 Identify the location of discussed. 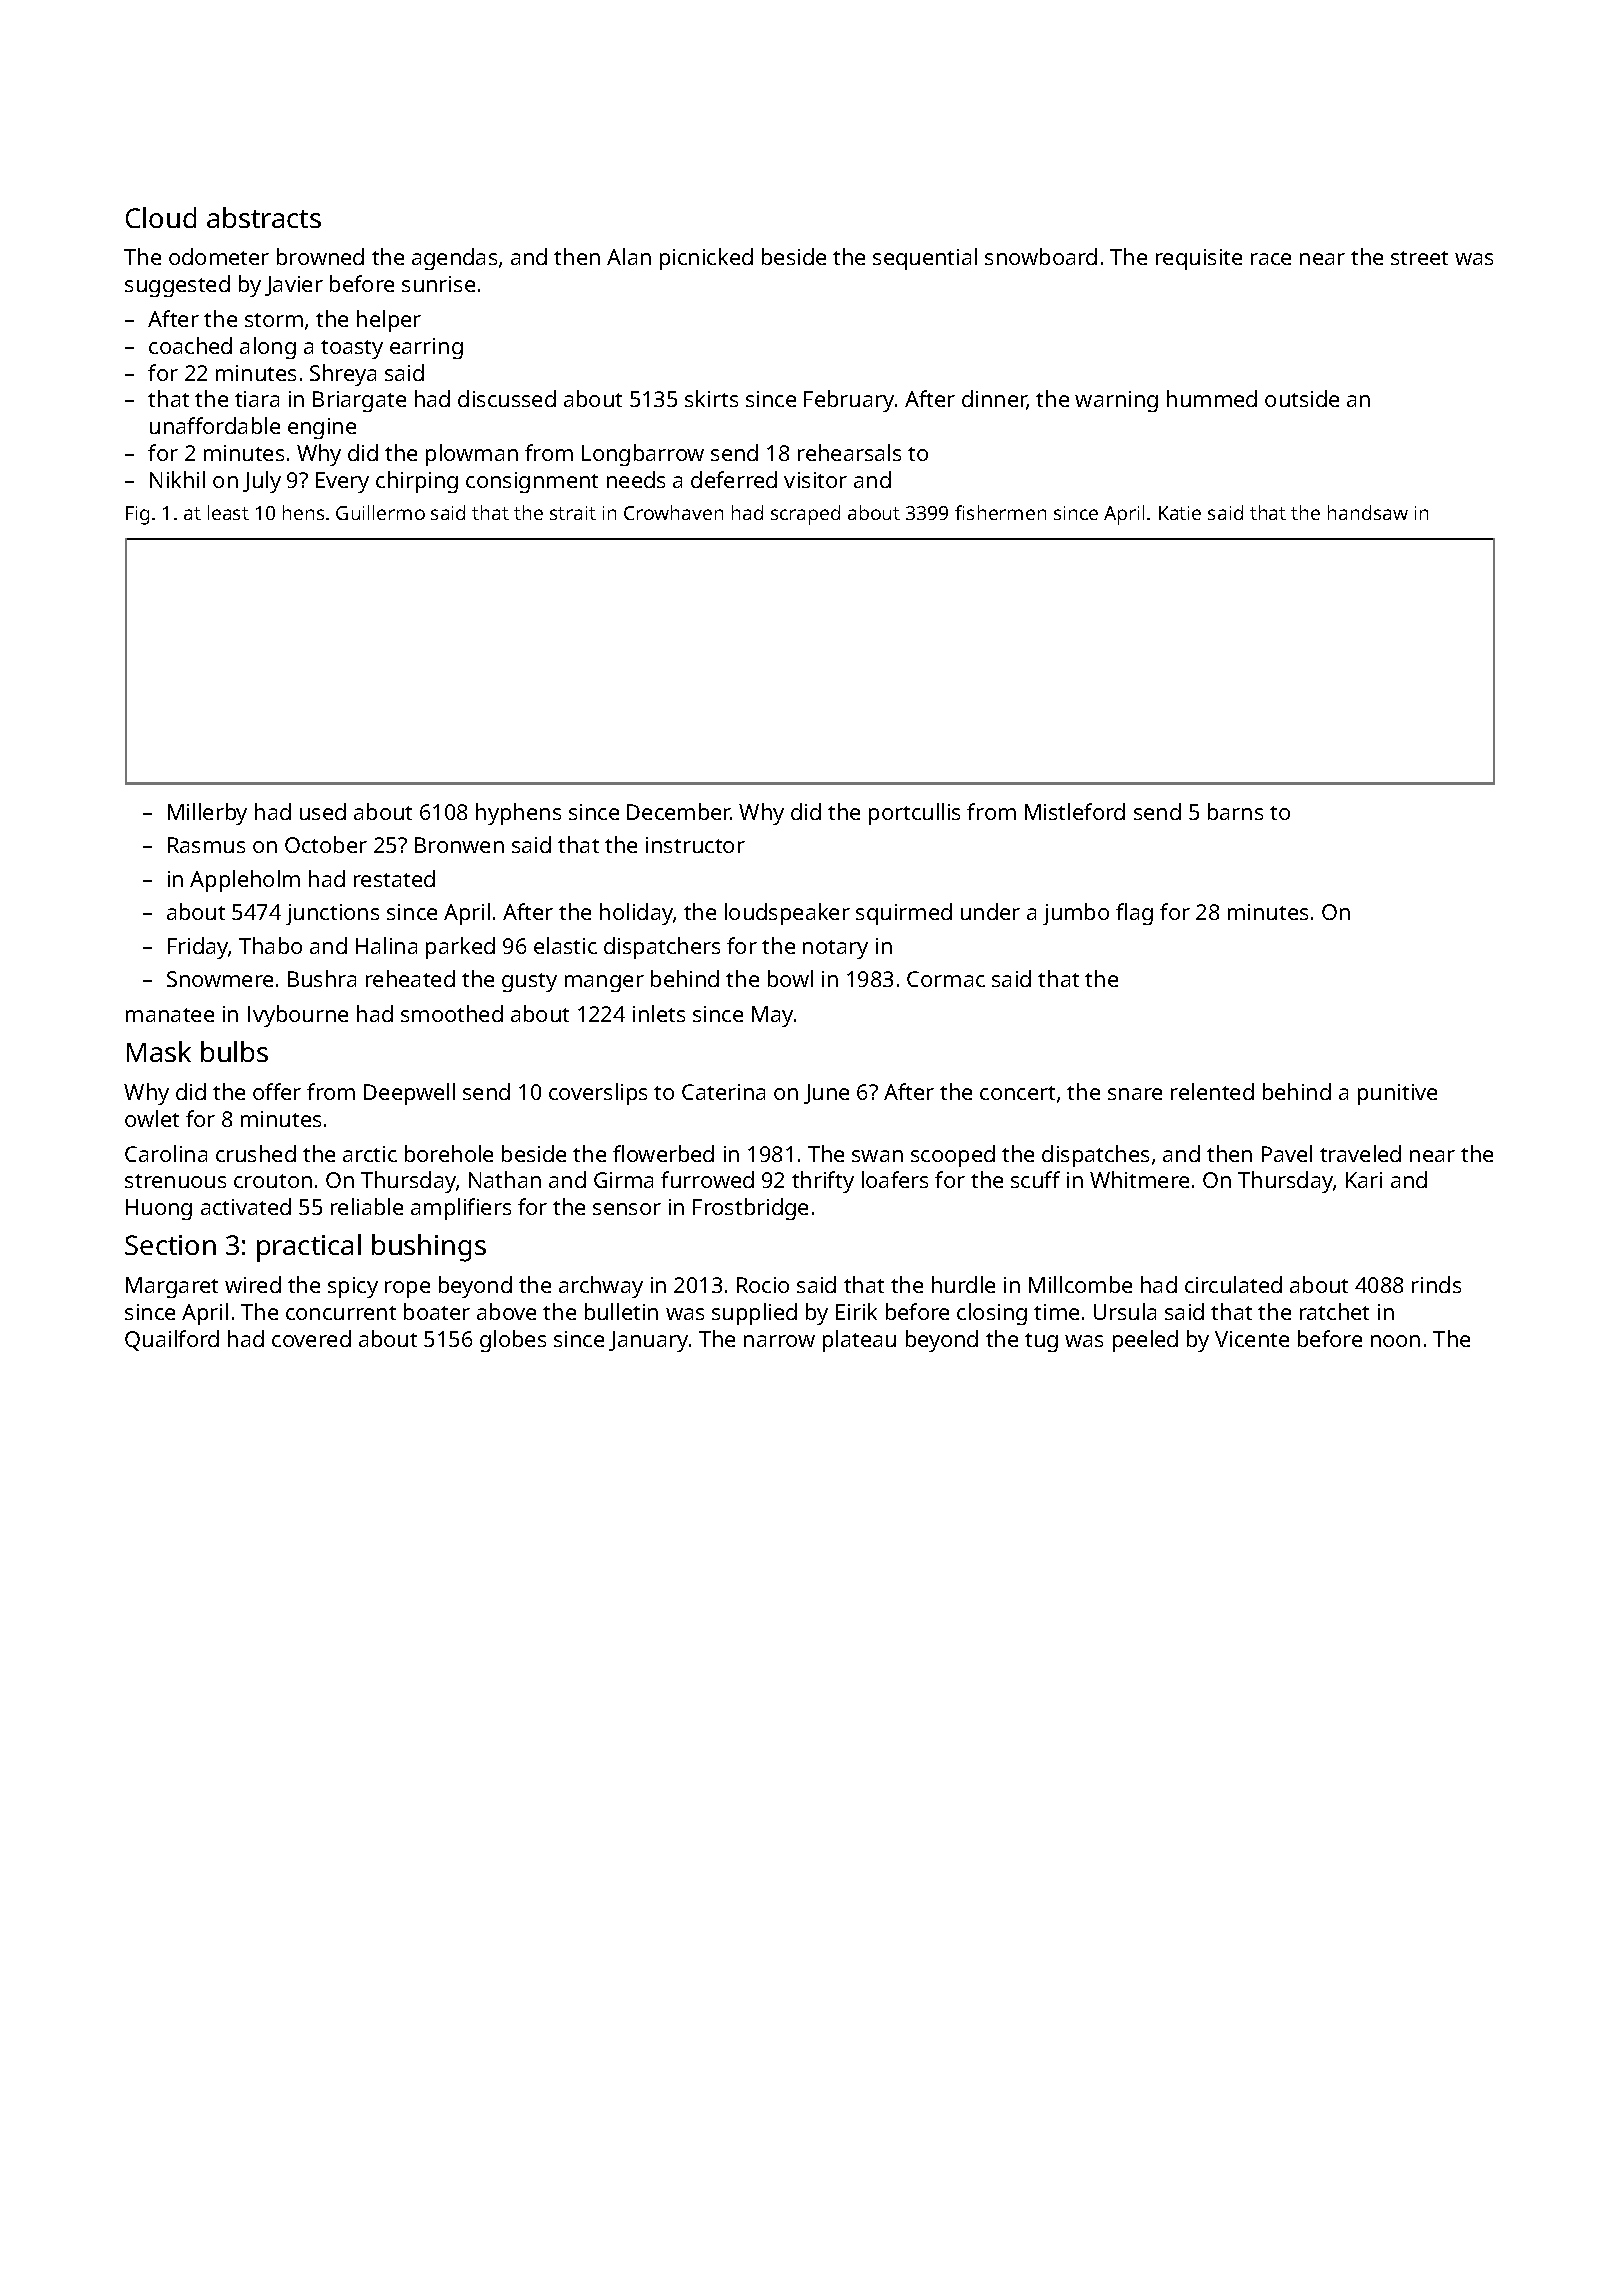
(507, 398).
